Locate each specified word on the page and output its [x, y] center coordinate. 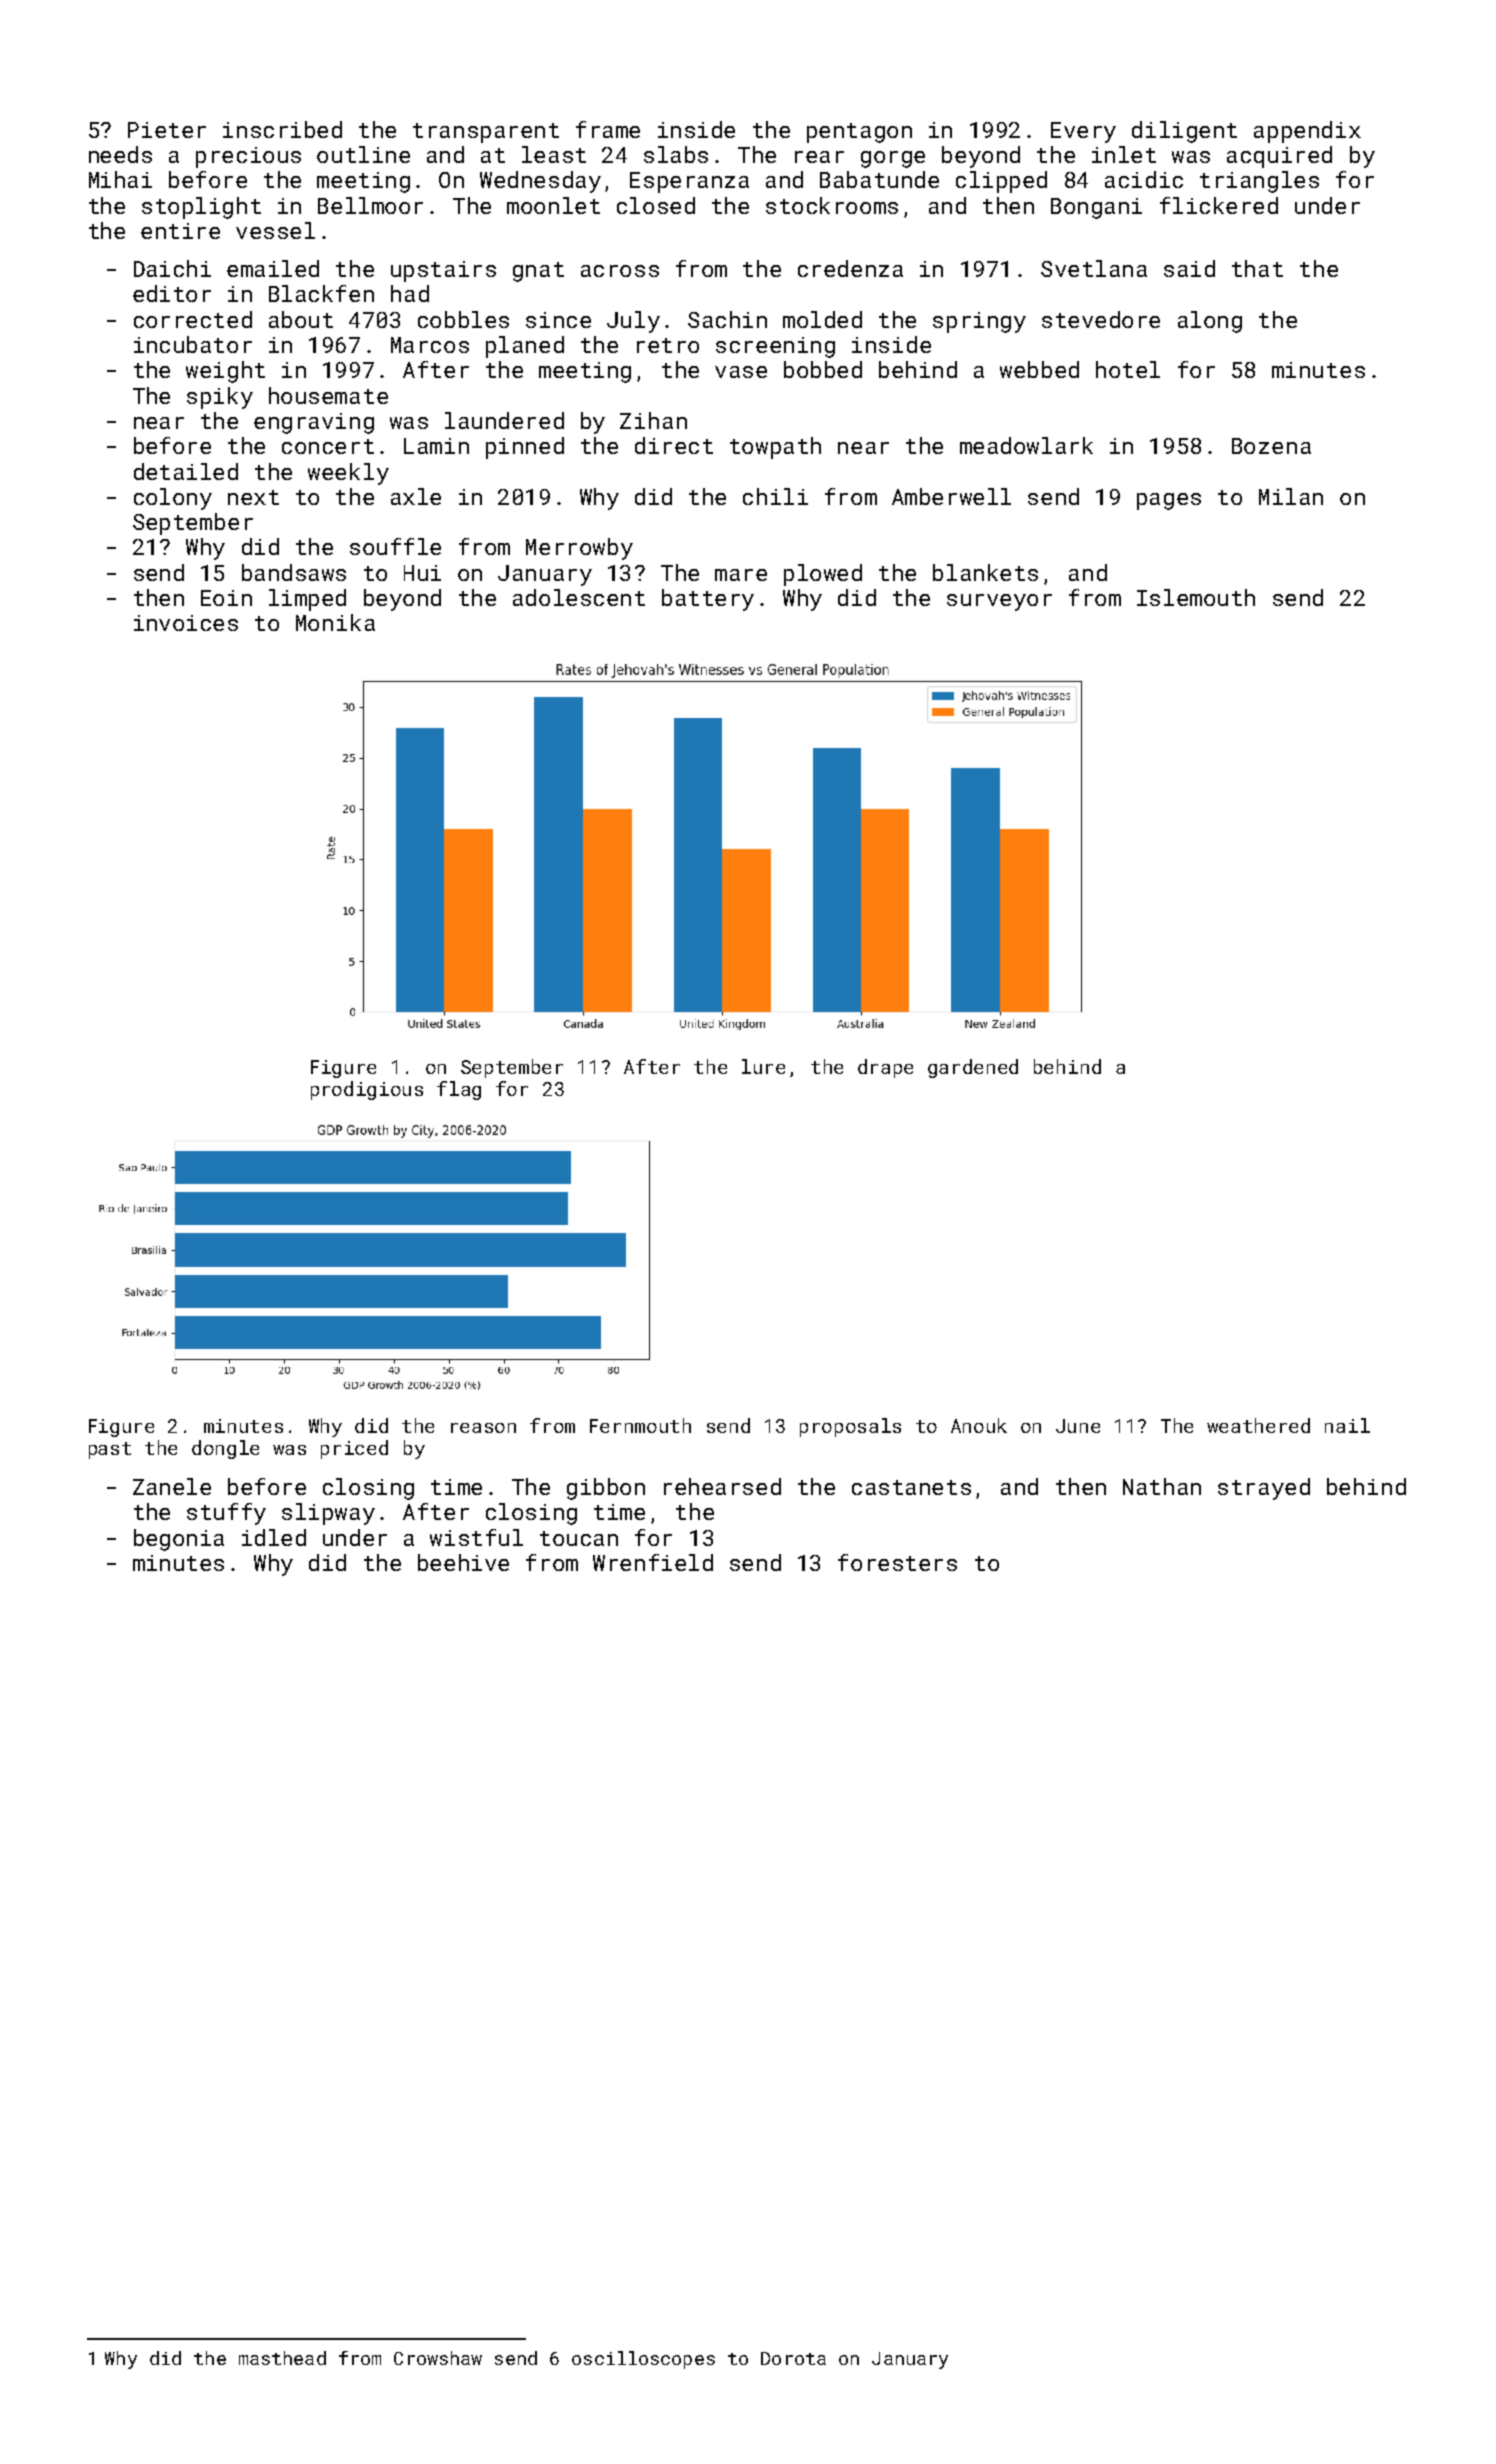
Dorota [793, 2358]
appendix [1307, 132]
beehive [463, 1562]
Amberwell [951, 496]
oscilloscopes [643, 2360]
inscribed [282, 129]
